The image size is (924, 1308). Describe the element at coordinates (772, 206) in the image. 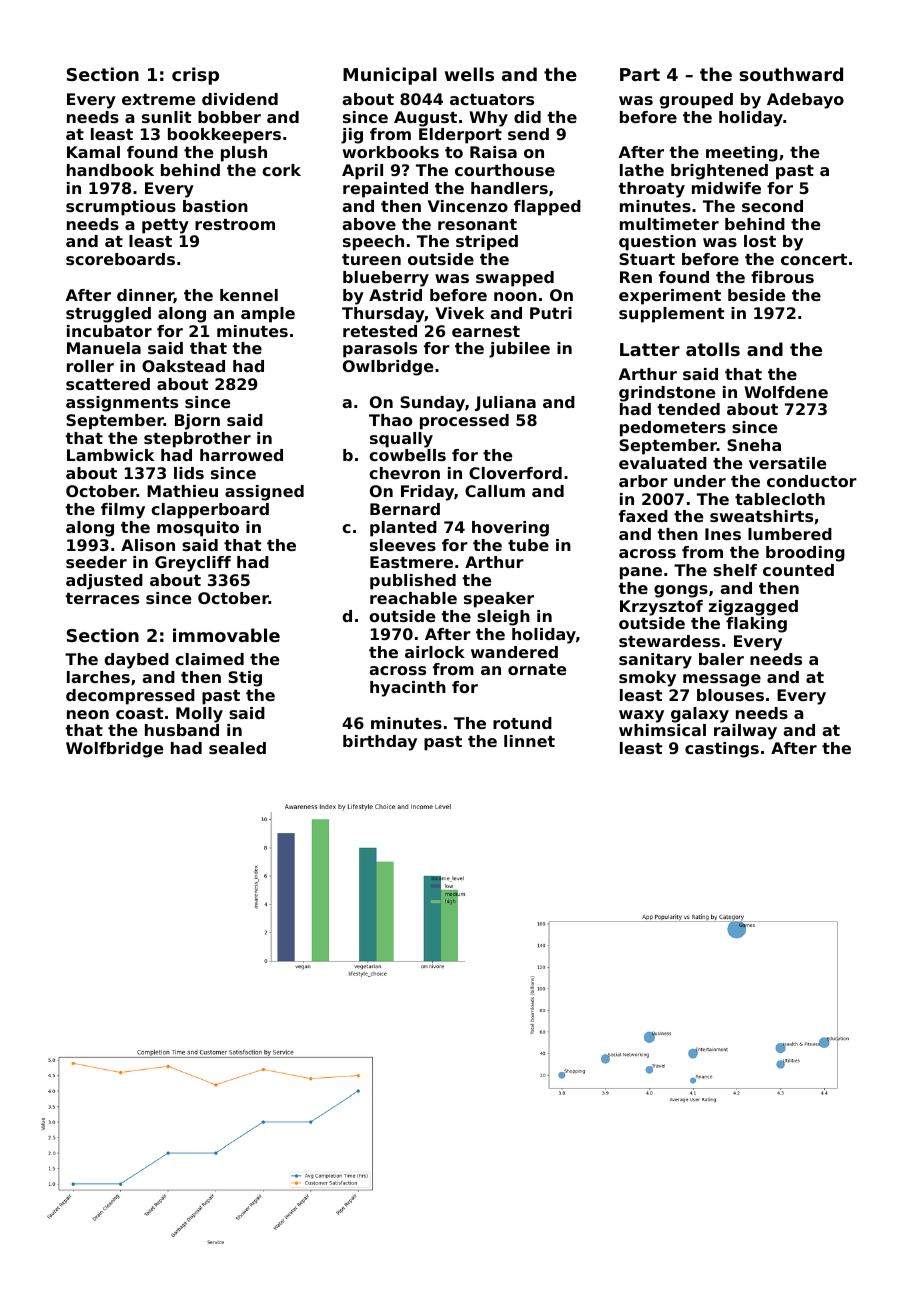

I see `second` at that location.
